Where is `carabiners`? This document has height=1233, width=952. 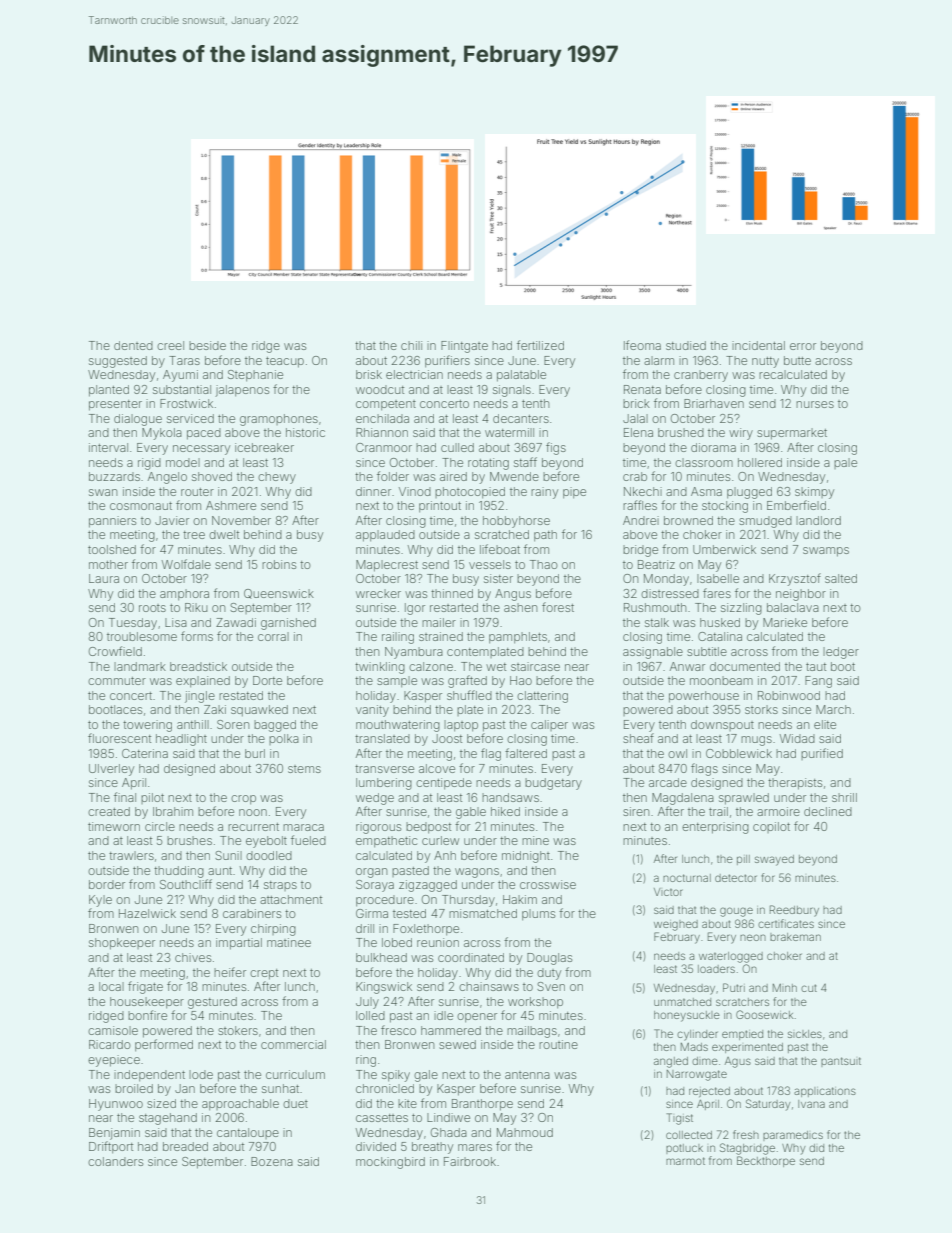
carabiners is located at coordinates (252, 913).
